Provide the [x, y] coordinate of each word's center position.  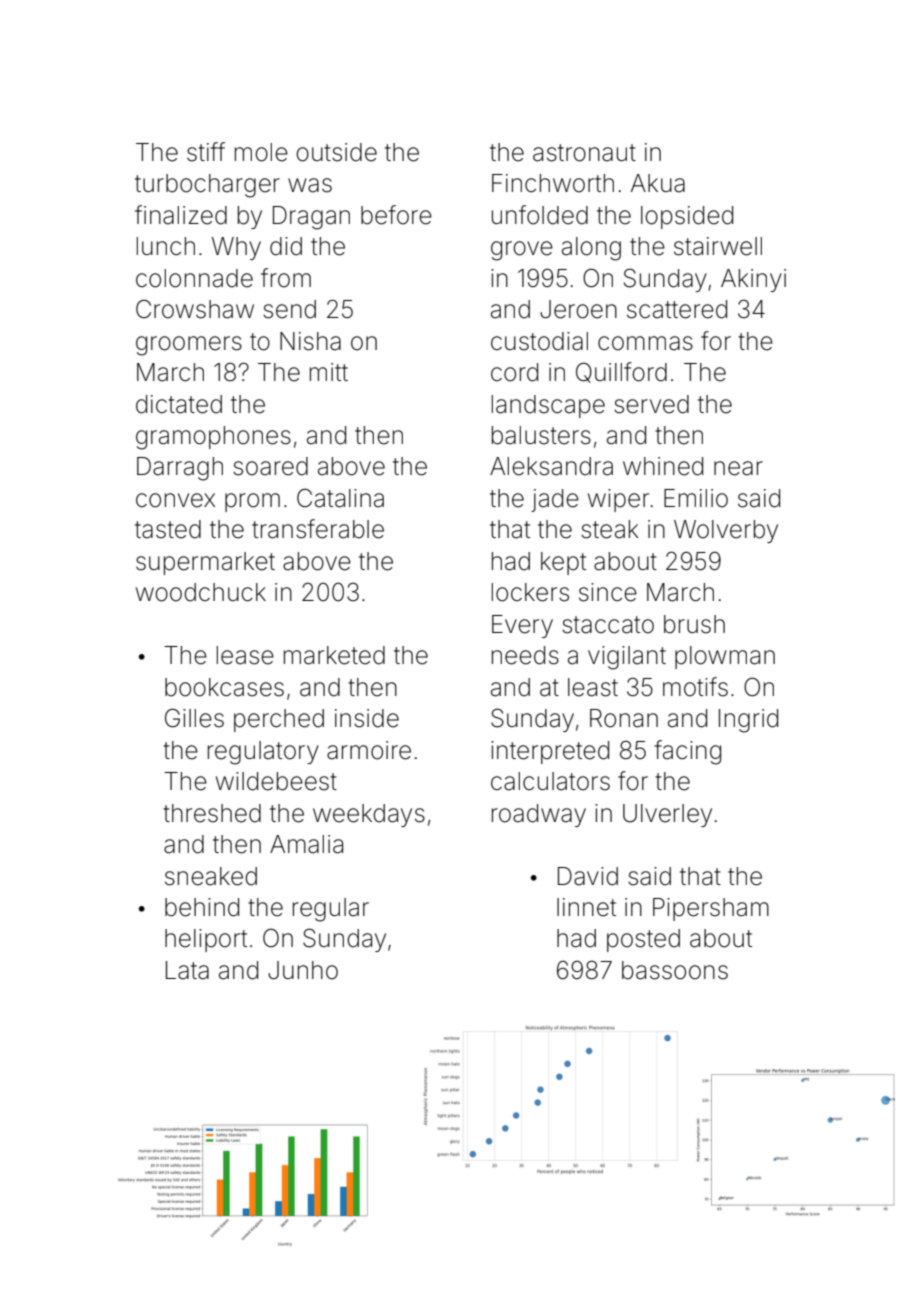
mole [261, 152]
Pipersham [711, 909]
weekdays [369, 815]
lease [245, 655]
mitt [329, 372]
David [588, 876]
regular [331, 910]
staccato [608, 625]
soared [270, 466]
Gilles [194, 718]
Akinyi [753, 280]
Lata [187, 970]
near [738, 468]
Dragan [311, 218]
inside [367, 718]
